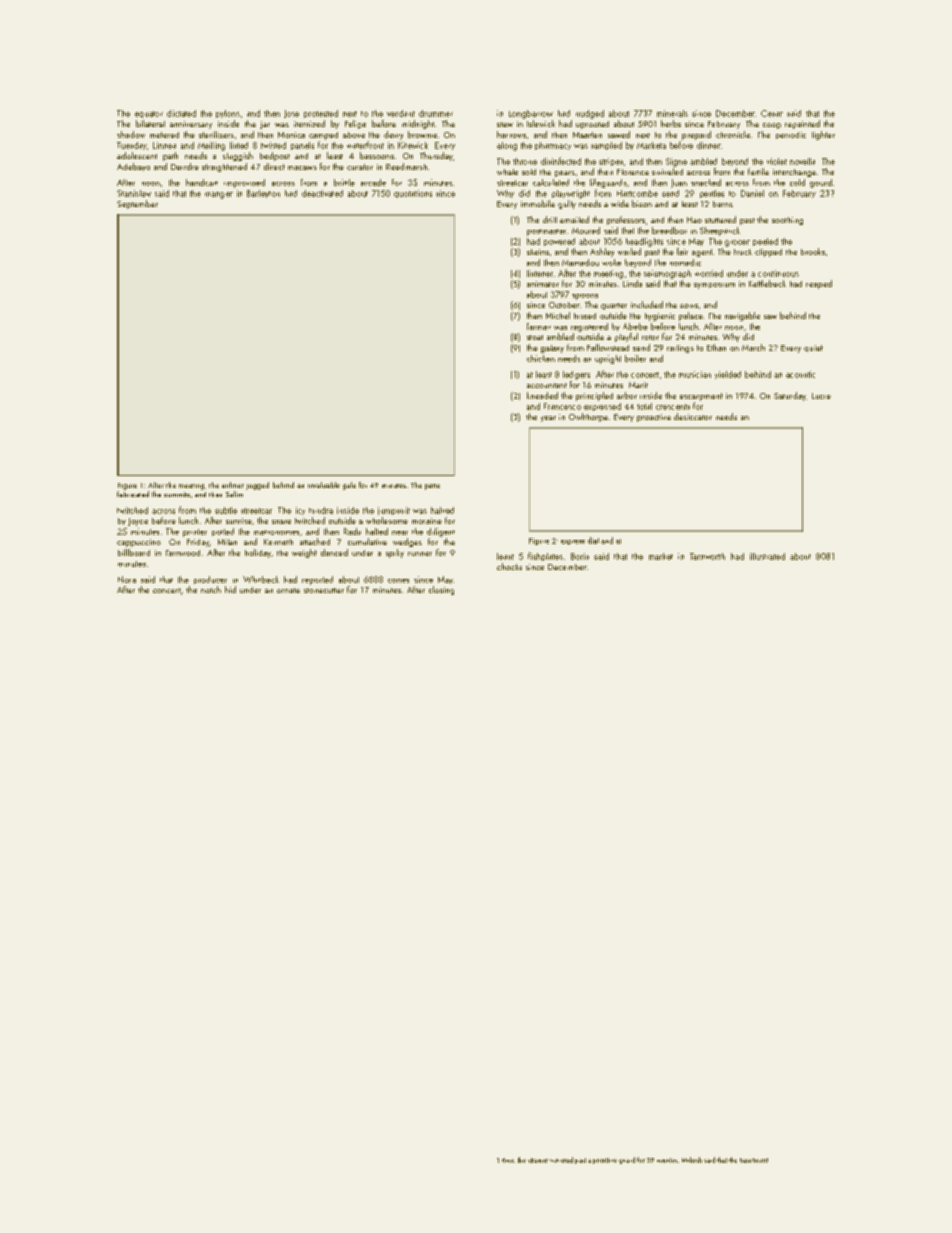 The height and width of the screenshot is (1233, 952). What do you see at coordinates (548, 419) in the screenshot?
I see `year` at bounding box center [548, 419].
